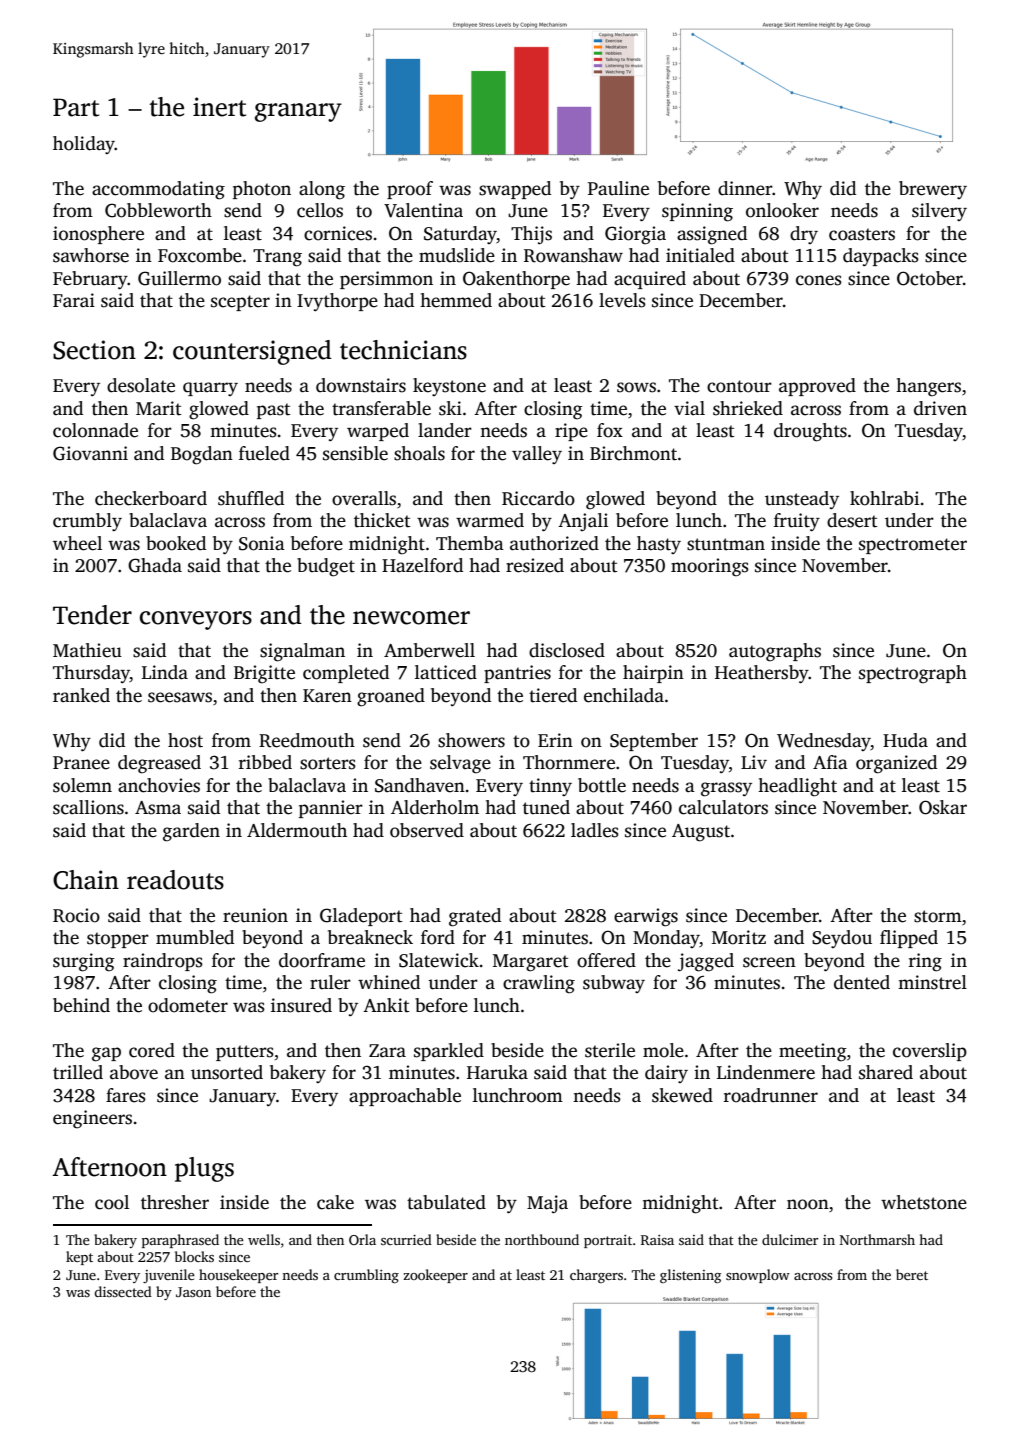  Describe the element at coordinates (905, 740) in the page. I see `Huda` at that location.
